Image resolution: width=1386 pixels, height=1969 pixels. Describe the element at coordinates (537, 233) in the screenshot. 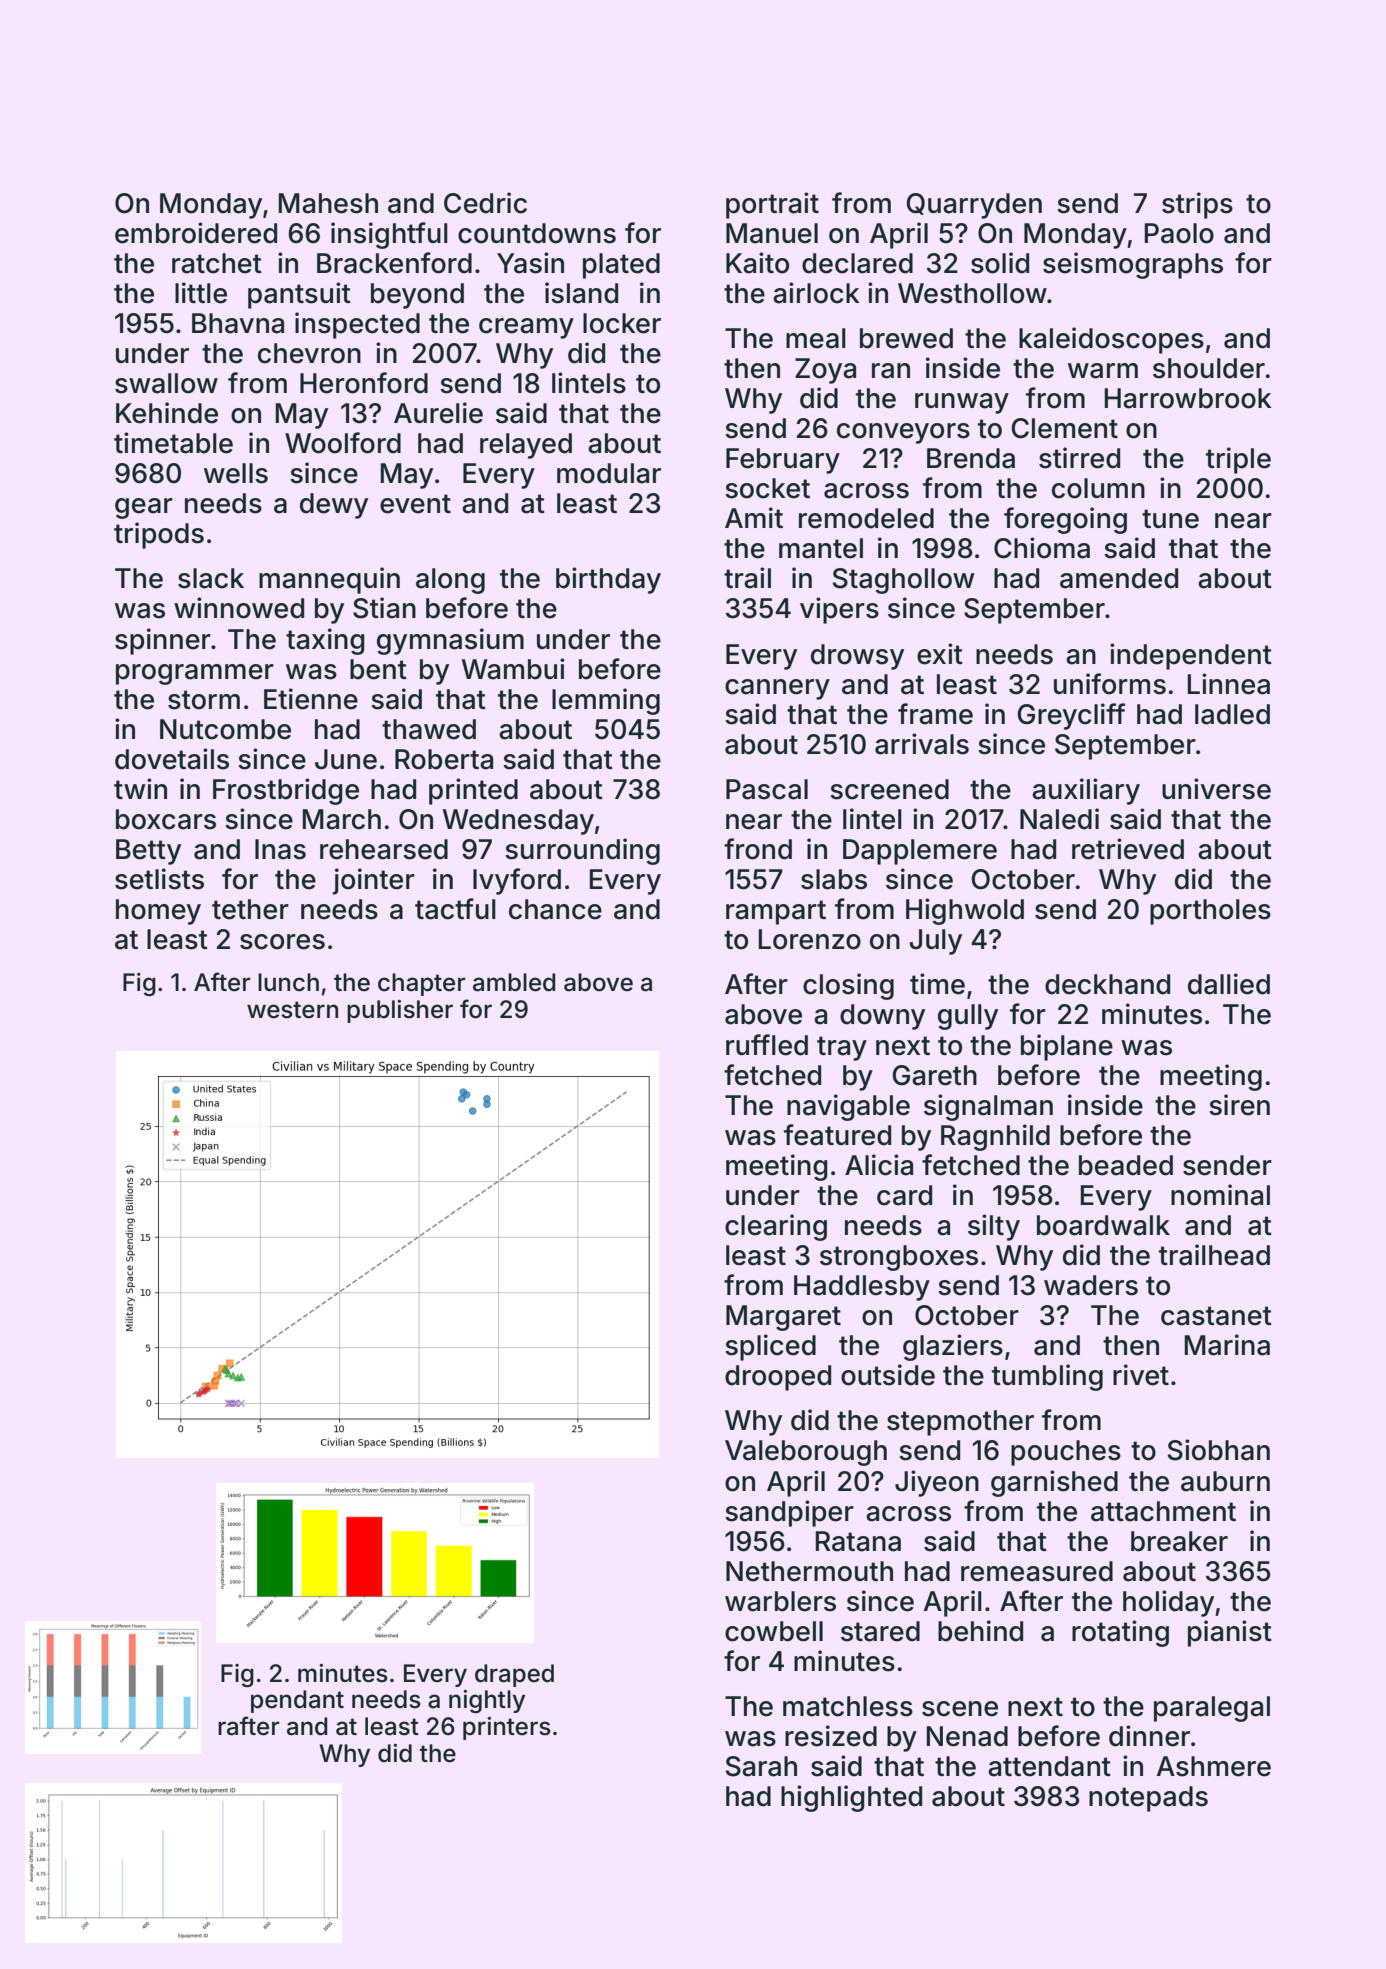

I see `countdowns` at that location.
